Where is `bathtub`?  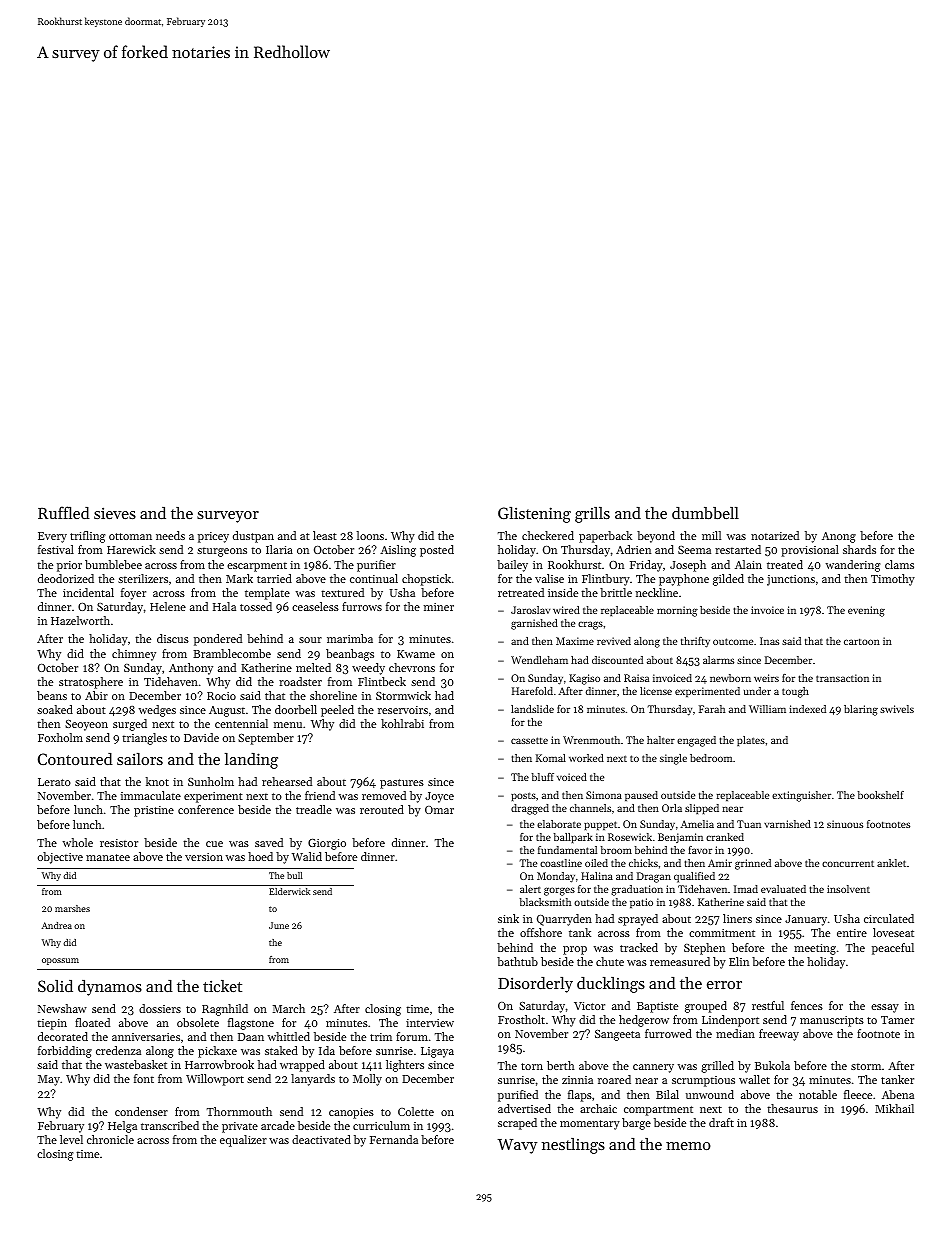 bathtub is located at coordinates (517, 961).
